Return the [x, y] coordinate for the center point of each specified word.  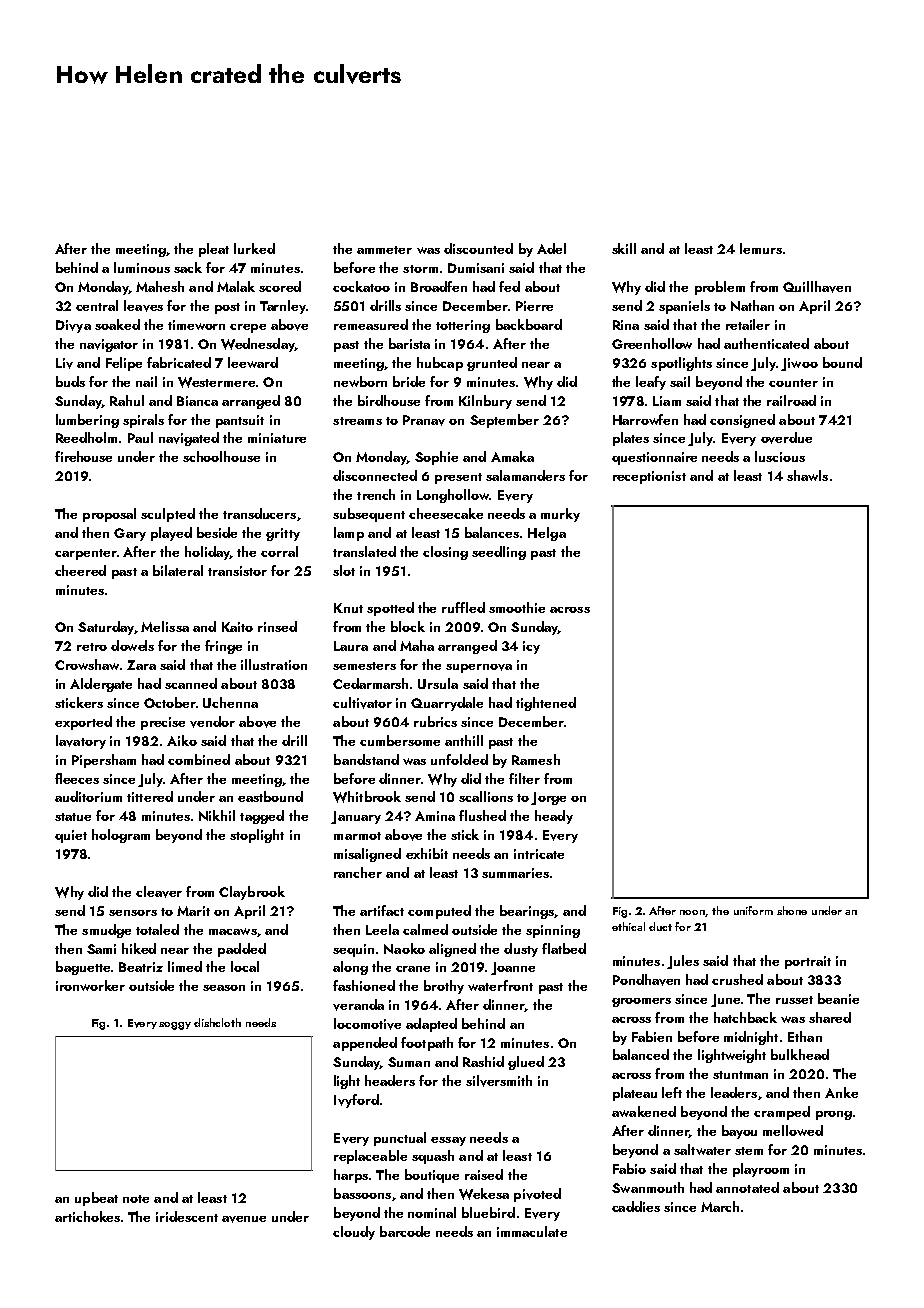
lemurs [761, 248]
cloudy [354, 1233]
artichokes [87, 1216]
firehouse [83, 456]
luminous [142, 267]
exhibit [427, 853]
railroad [791, 400]
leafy [651, 383]
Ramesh [536, 759]
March [720, 1206]
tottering [463, 326]
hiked [139, 948]
